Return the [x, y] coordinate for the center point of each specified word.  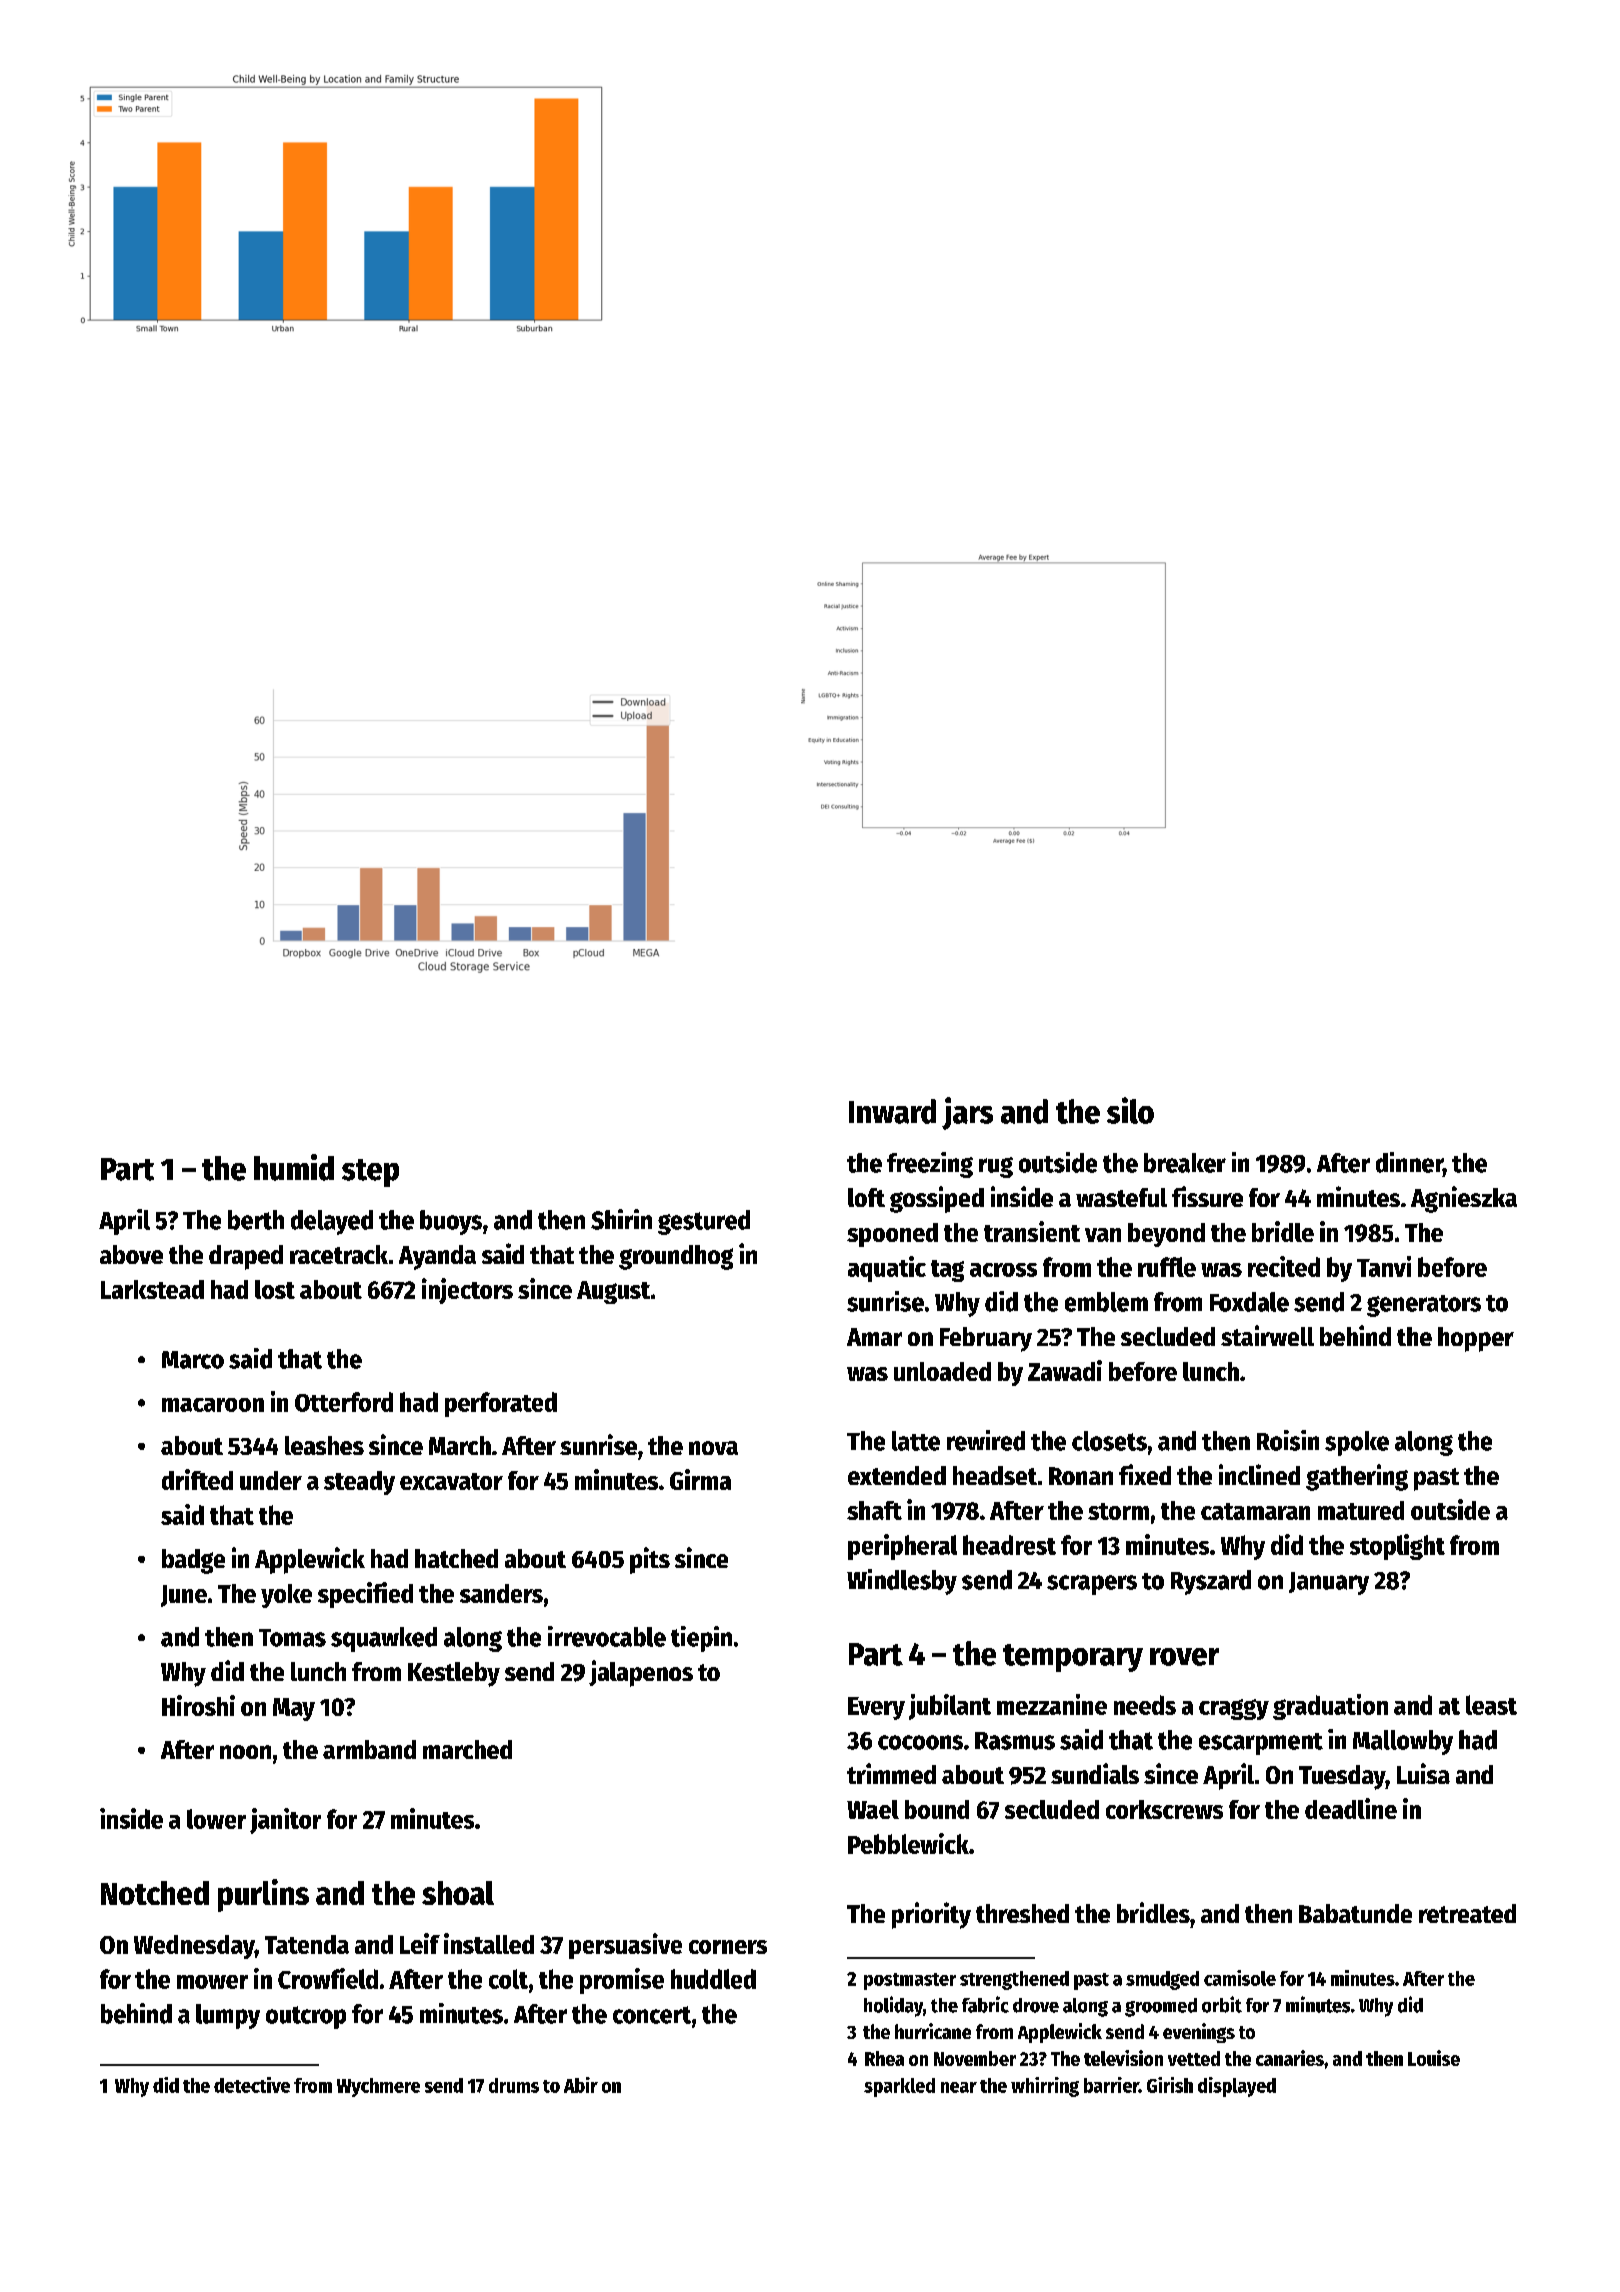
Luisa [1423, 1773]
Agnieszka [1464, 1199]
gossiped [937, 1199]
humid [294, 1167]
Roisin [1288, 1440]
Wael [873, 1809]
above [131, 1254]
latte [916, 1441]
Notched [155, 1893]
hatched [456, 1558]
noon [245, 1752]
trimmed [891, 1773]
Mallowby [1403, 1742]
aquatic [887, 1269]
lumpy [228, 2016]
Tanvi [1384, 1266]
